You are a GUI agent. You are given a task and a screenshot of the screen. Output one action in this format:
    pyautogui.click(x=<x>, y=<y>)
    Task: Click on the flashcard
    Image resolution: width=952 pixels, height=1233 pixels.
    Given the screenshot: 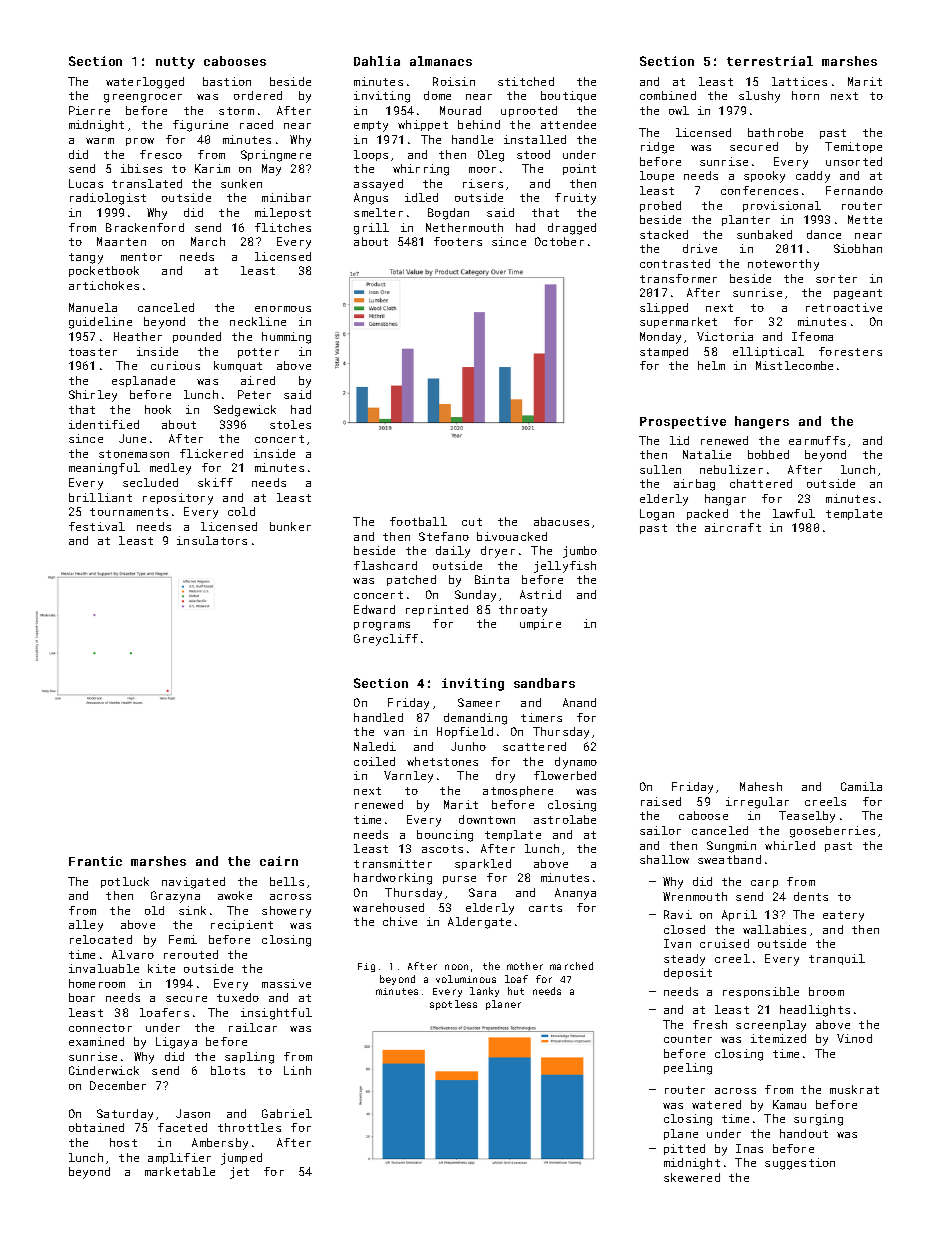 What is the action you would take?
    pyautogui.click(x=385, y=565)
